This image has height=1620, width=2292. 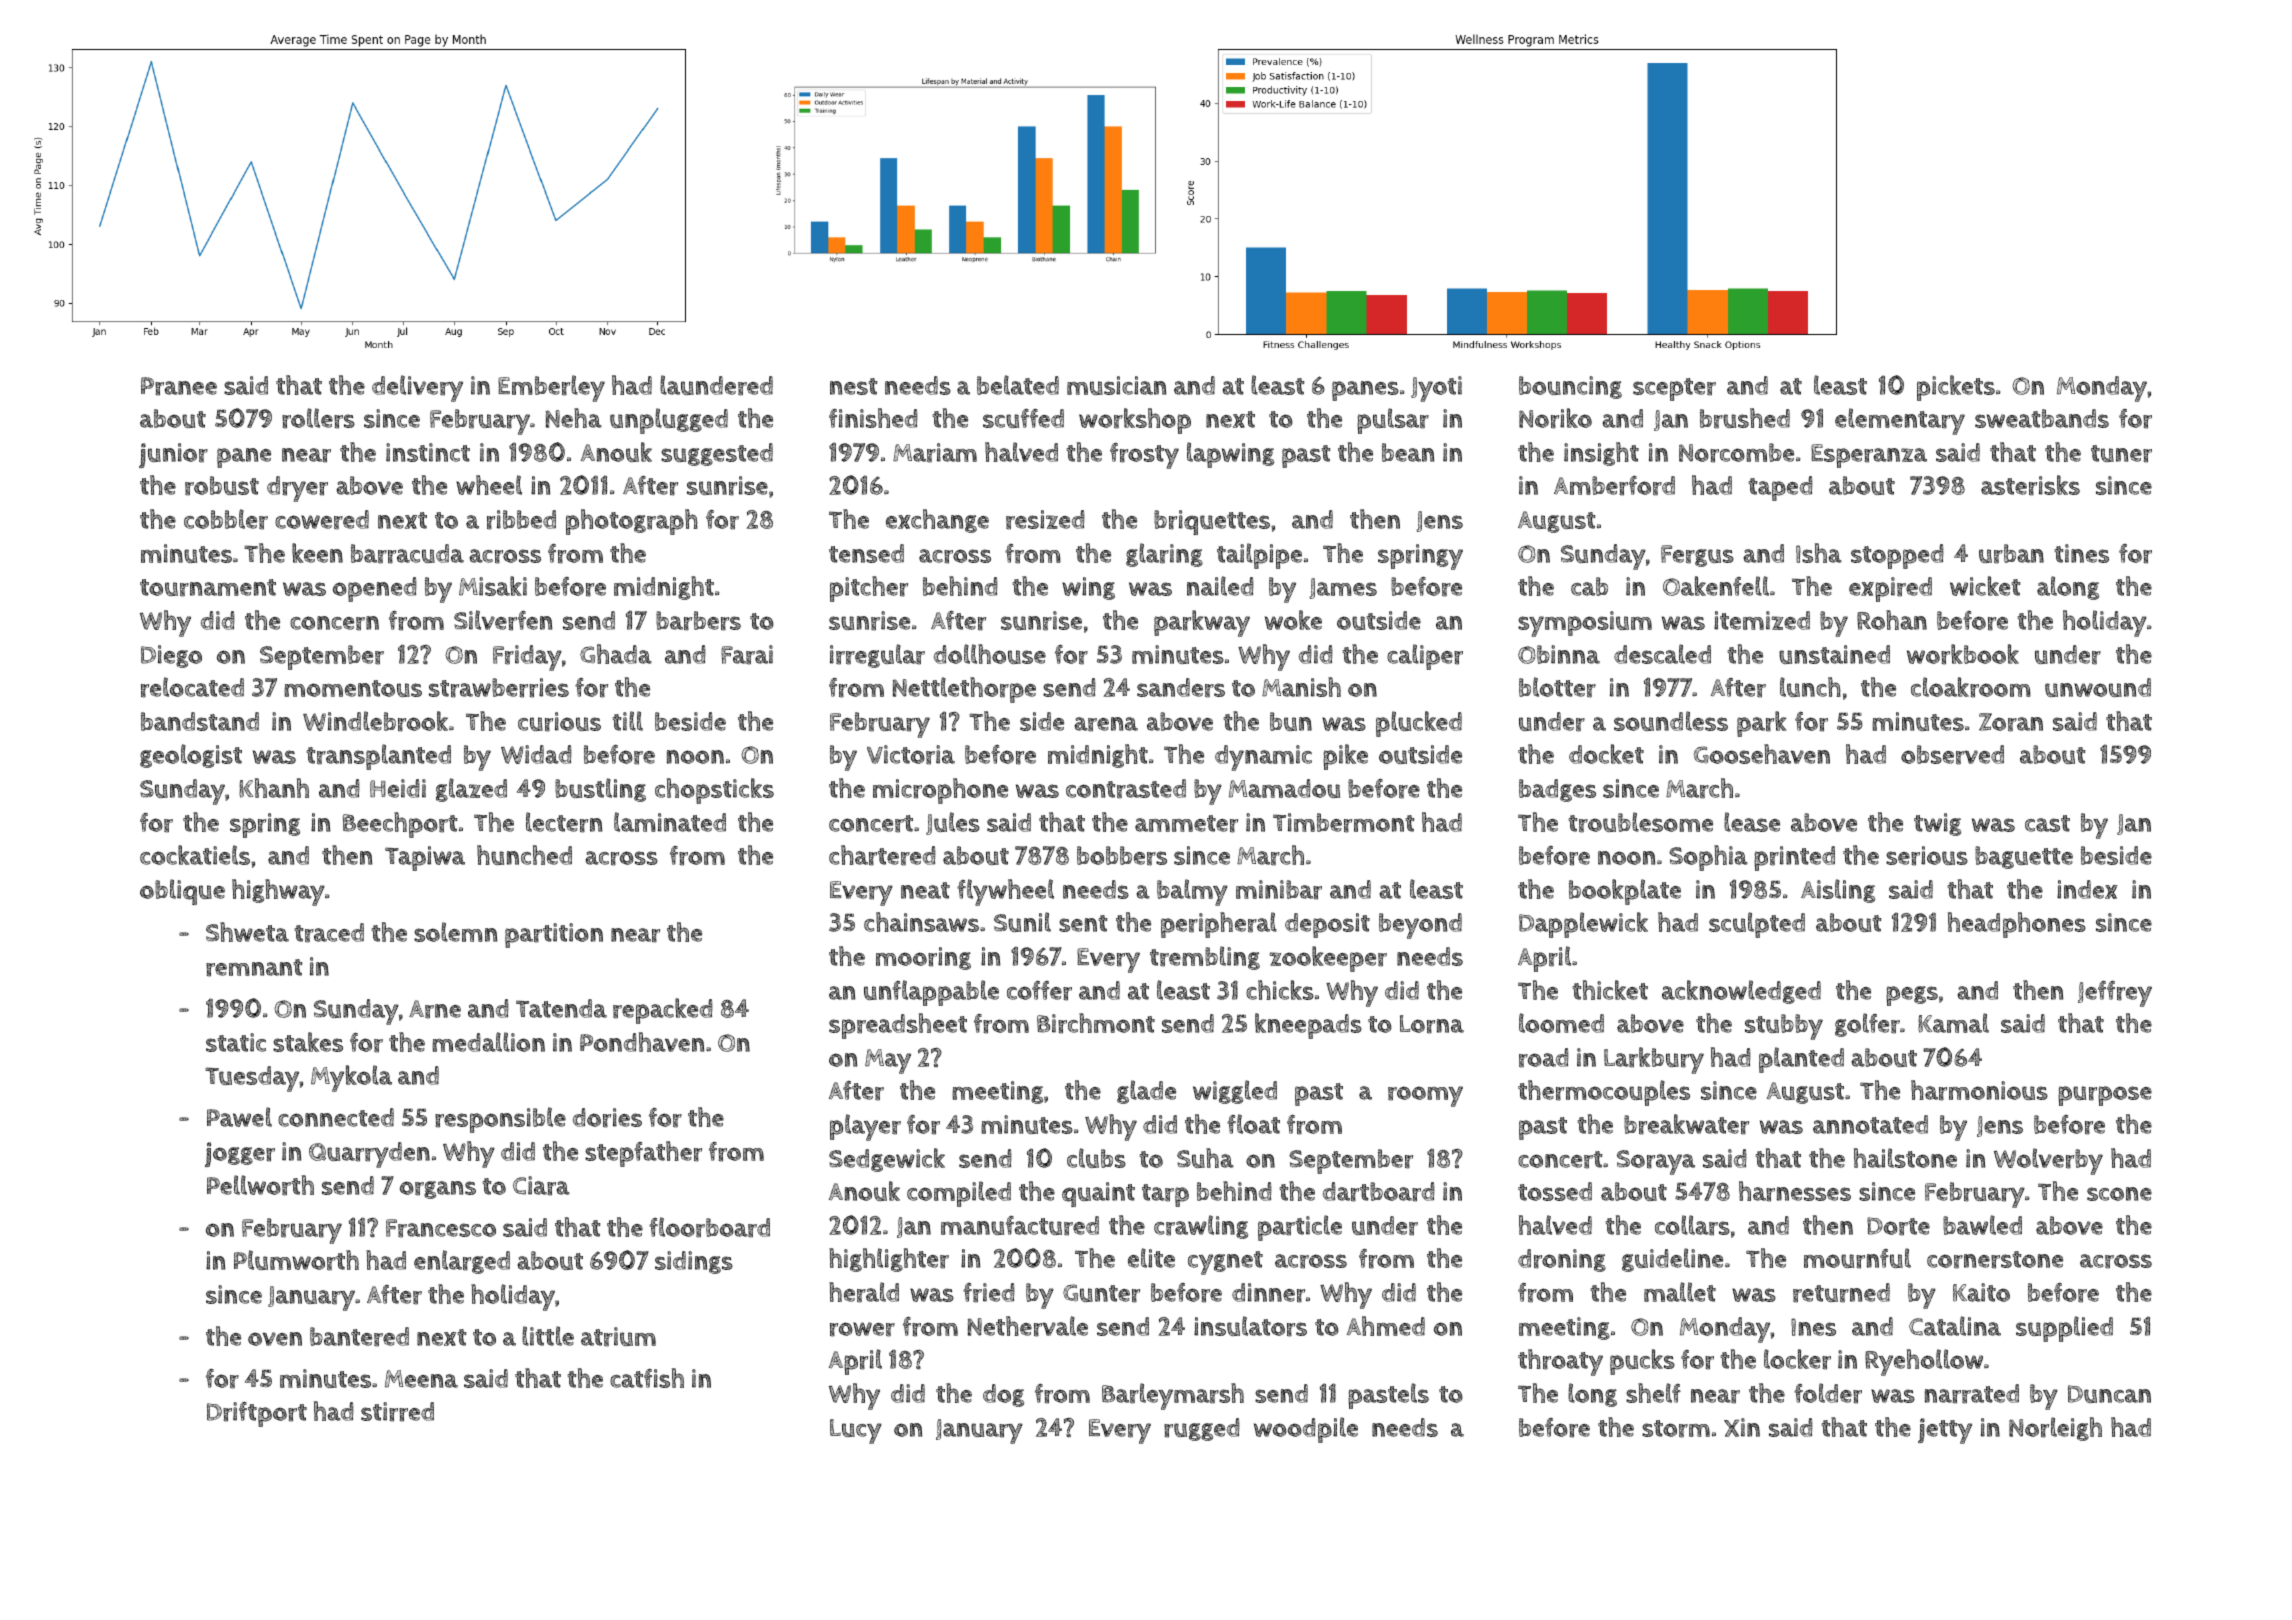 What do you see at coordinates (524, 855) in the image?
I see `hunched` at bounding box center [524, 855].
